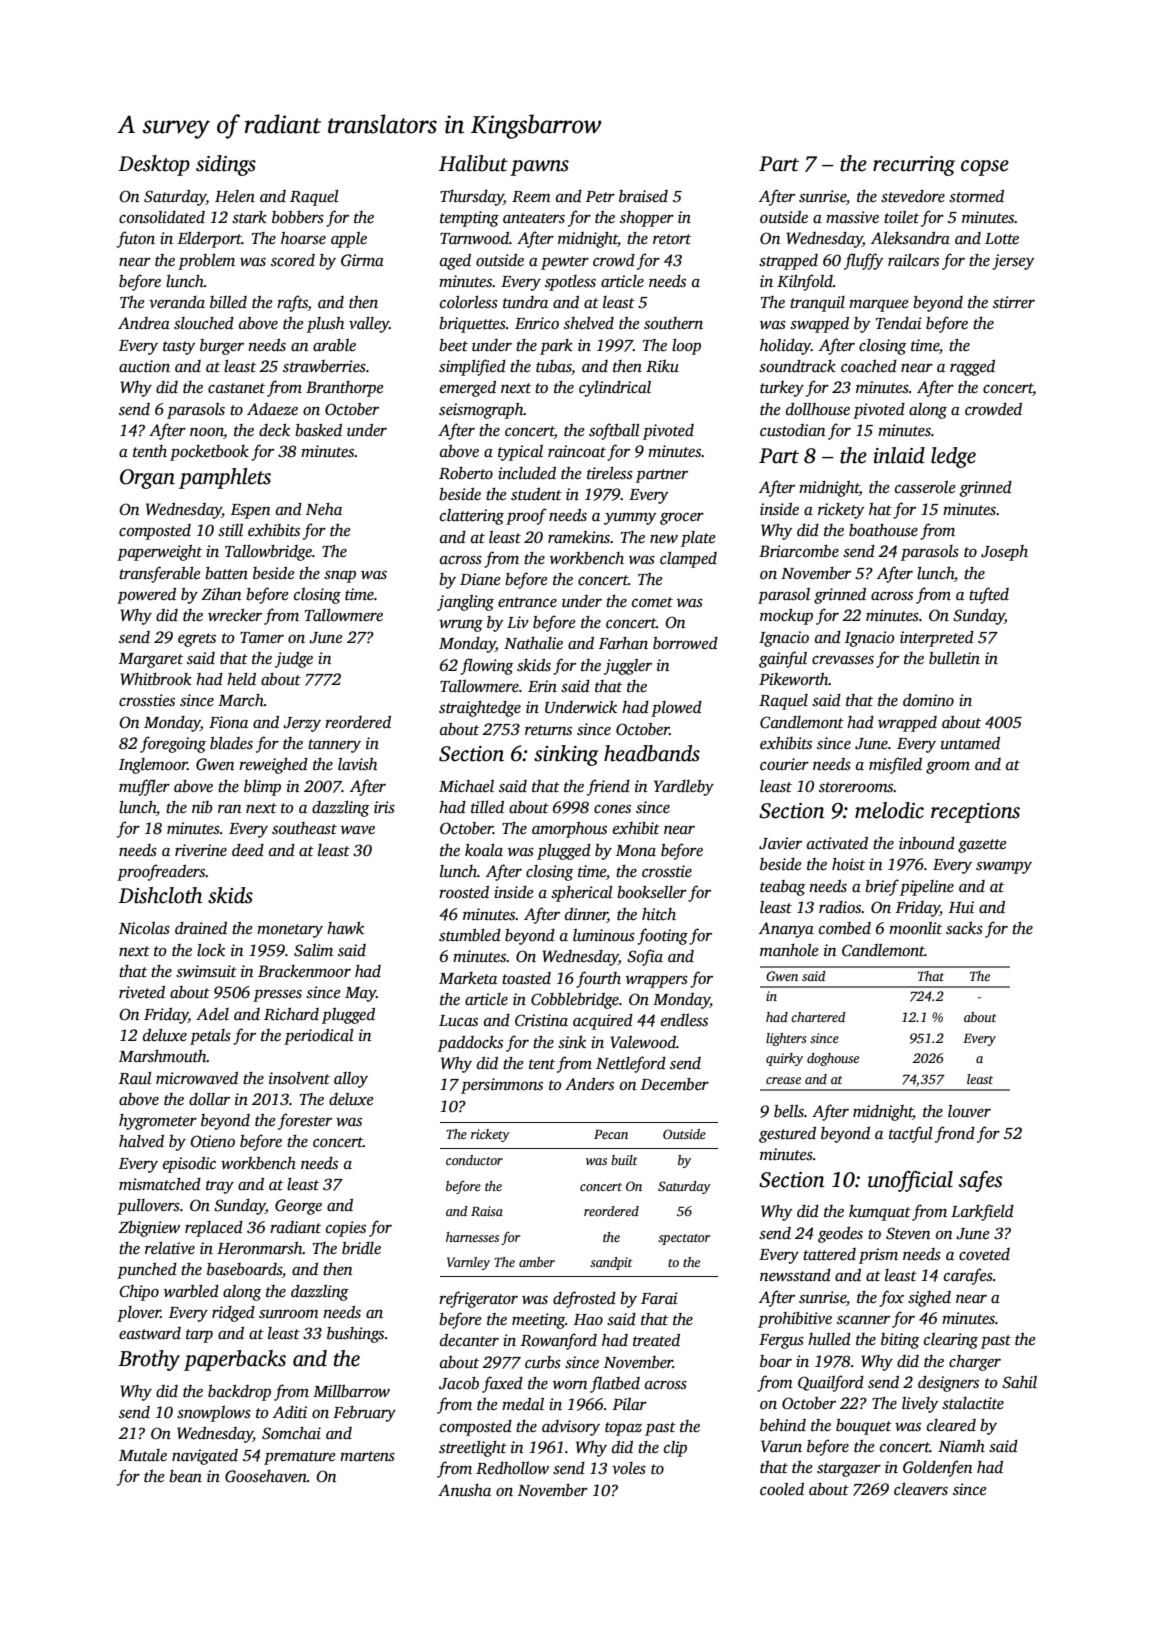 The image size is (1157, 1637). Describe the element at coordinates (473, 163) in the screenshot. I see `Halibut` at that location.
